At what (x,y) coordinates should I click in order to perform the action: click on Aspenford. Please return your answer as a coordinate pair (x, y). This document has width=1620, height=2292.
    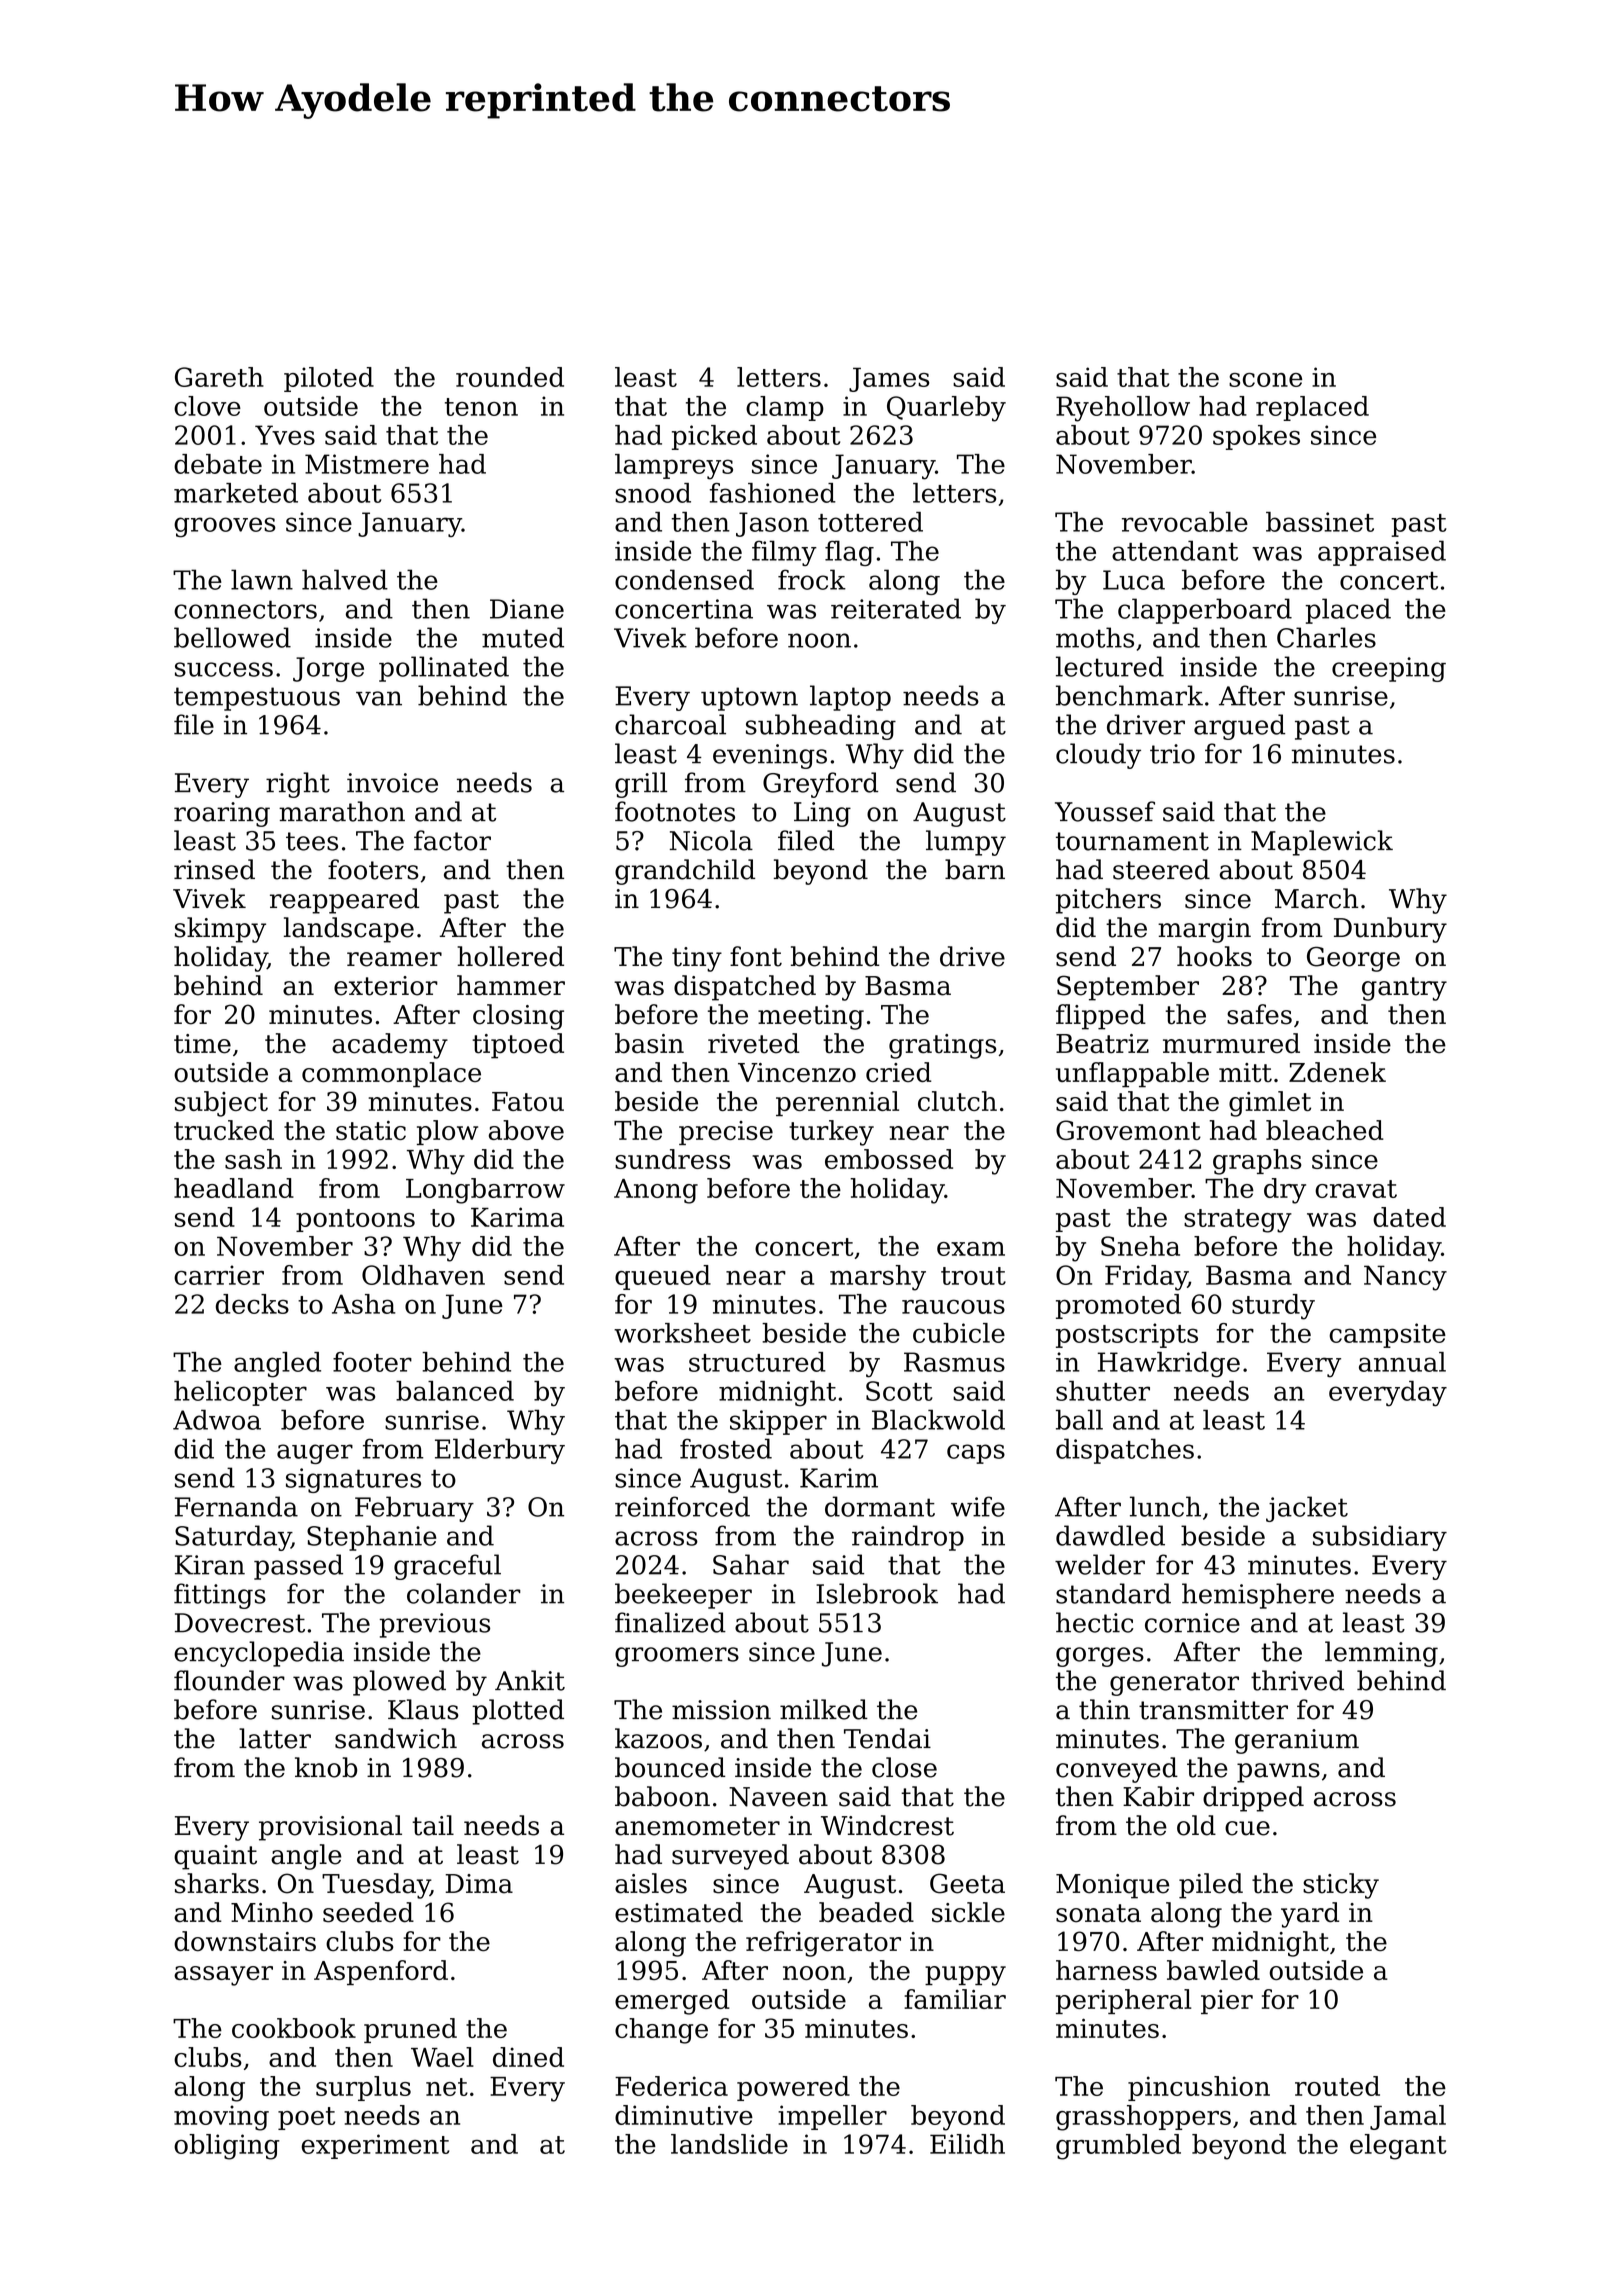
    Looking at the image, I should click on (381, 1972).
